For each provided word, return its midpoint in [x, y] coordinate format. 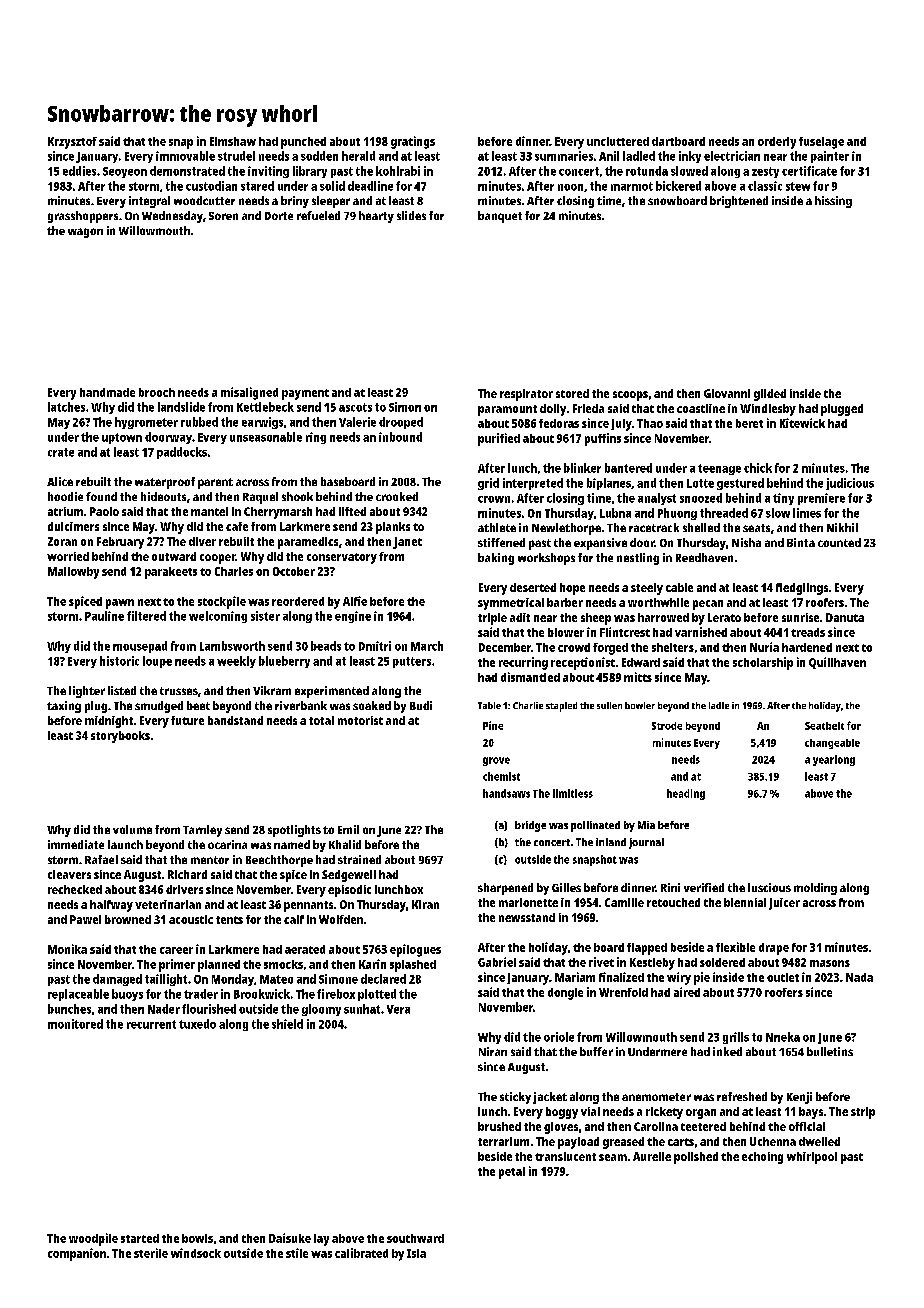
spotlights [294, 831]
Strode [667, 726]
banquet [500, 217]
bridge [530, 826]
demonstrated [187, 171]
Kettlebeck [265, 407]
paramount [507, 410]
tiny [783, 499]
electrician [732, 156]
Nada [859, 977]
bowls [197, 1238]
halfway [111, 906]
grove [496, 761]
